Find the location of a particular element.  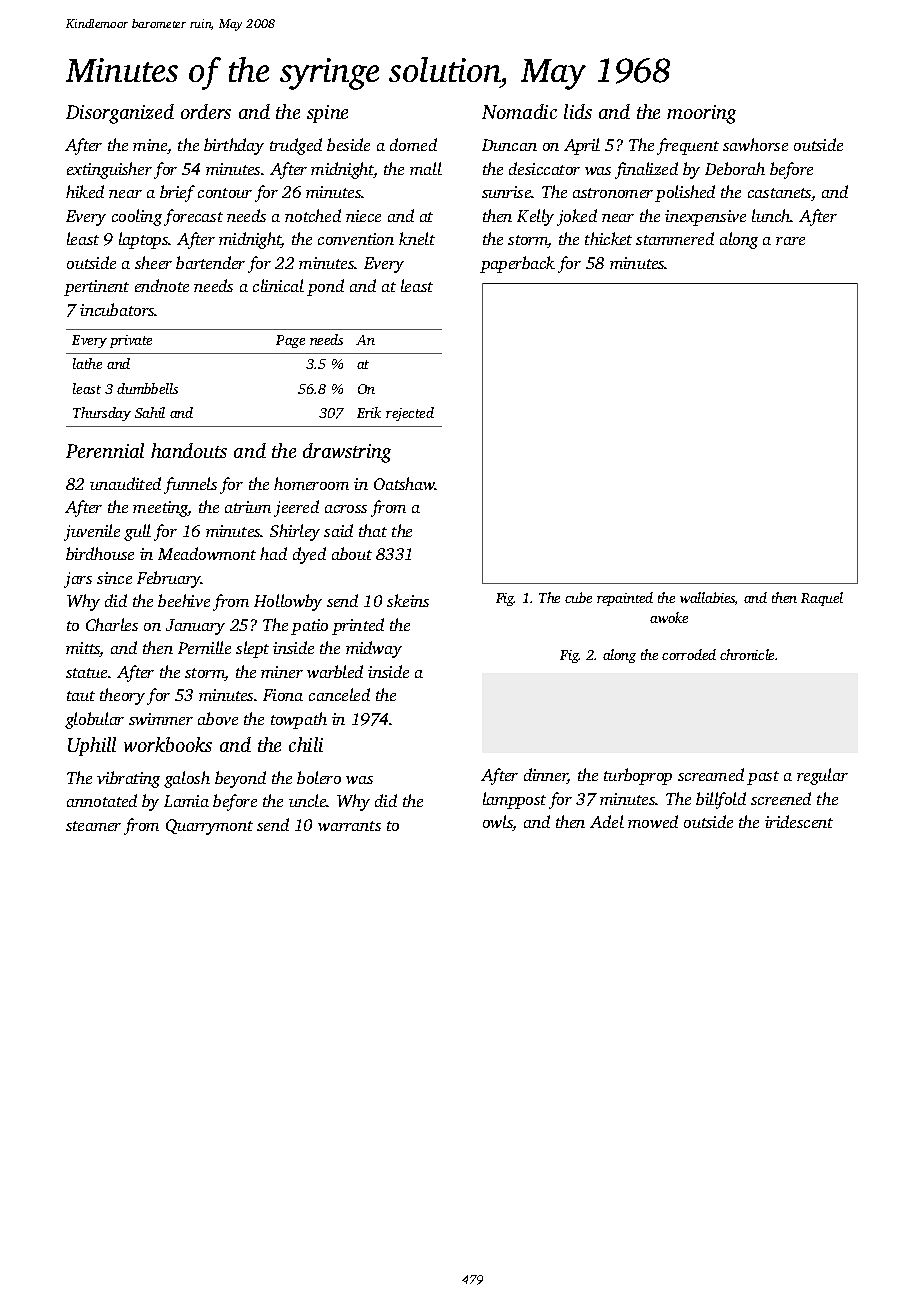

juvenile is located at coordinates (92, 532).
